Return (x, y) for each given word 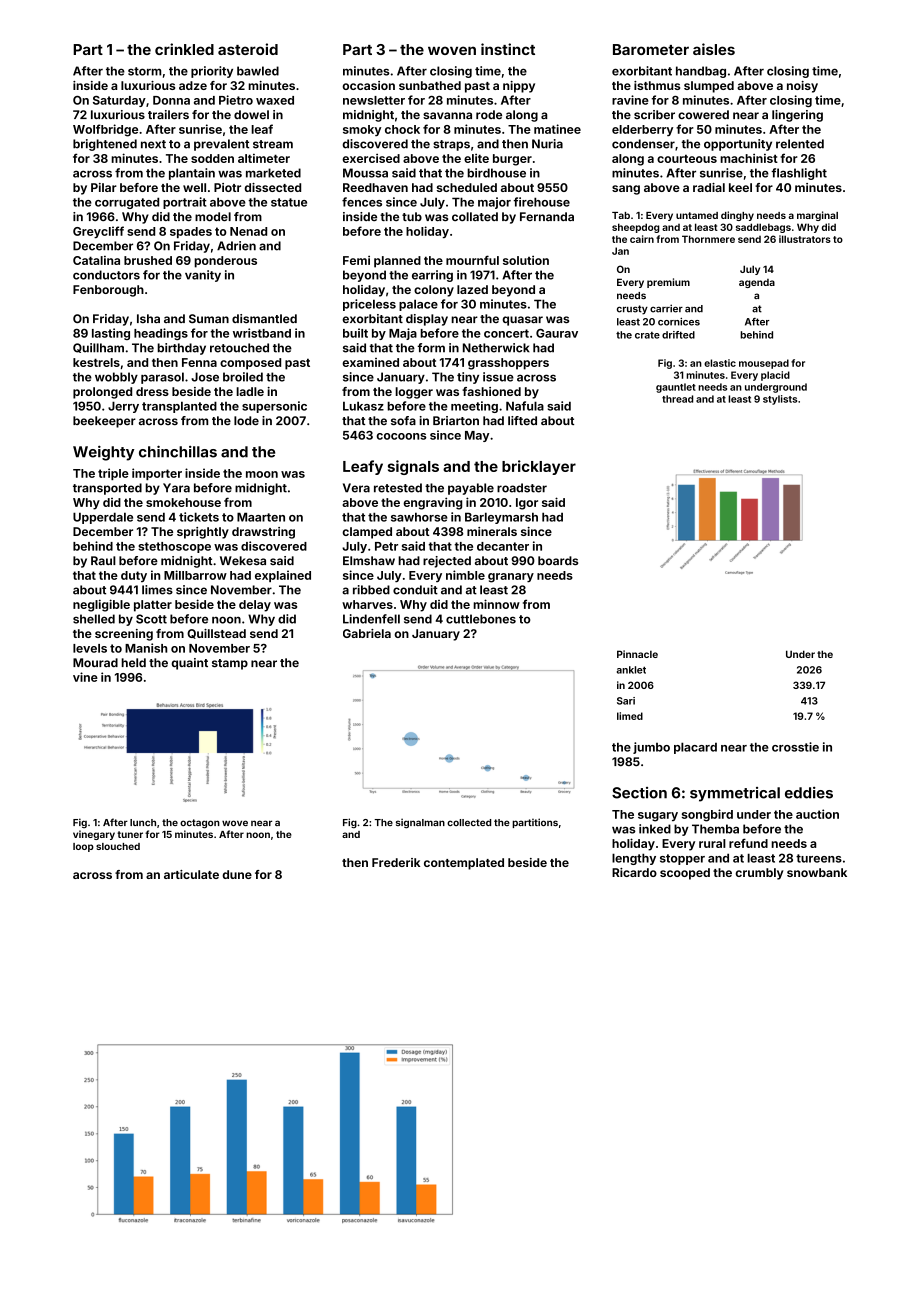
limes (157, 590)
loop (83, 847)
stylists (780, 400)
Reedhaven (375, 187)
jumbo (651, 748)
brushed (148, 260)
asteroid (248, 49)
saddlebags (763, 228)
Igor (527, 504)
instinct (508, 49)
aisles (714, 49)
